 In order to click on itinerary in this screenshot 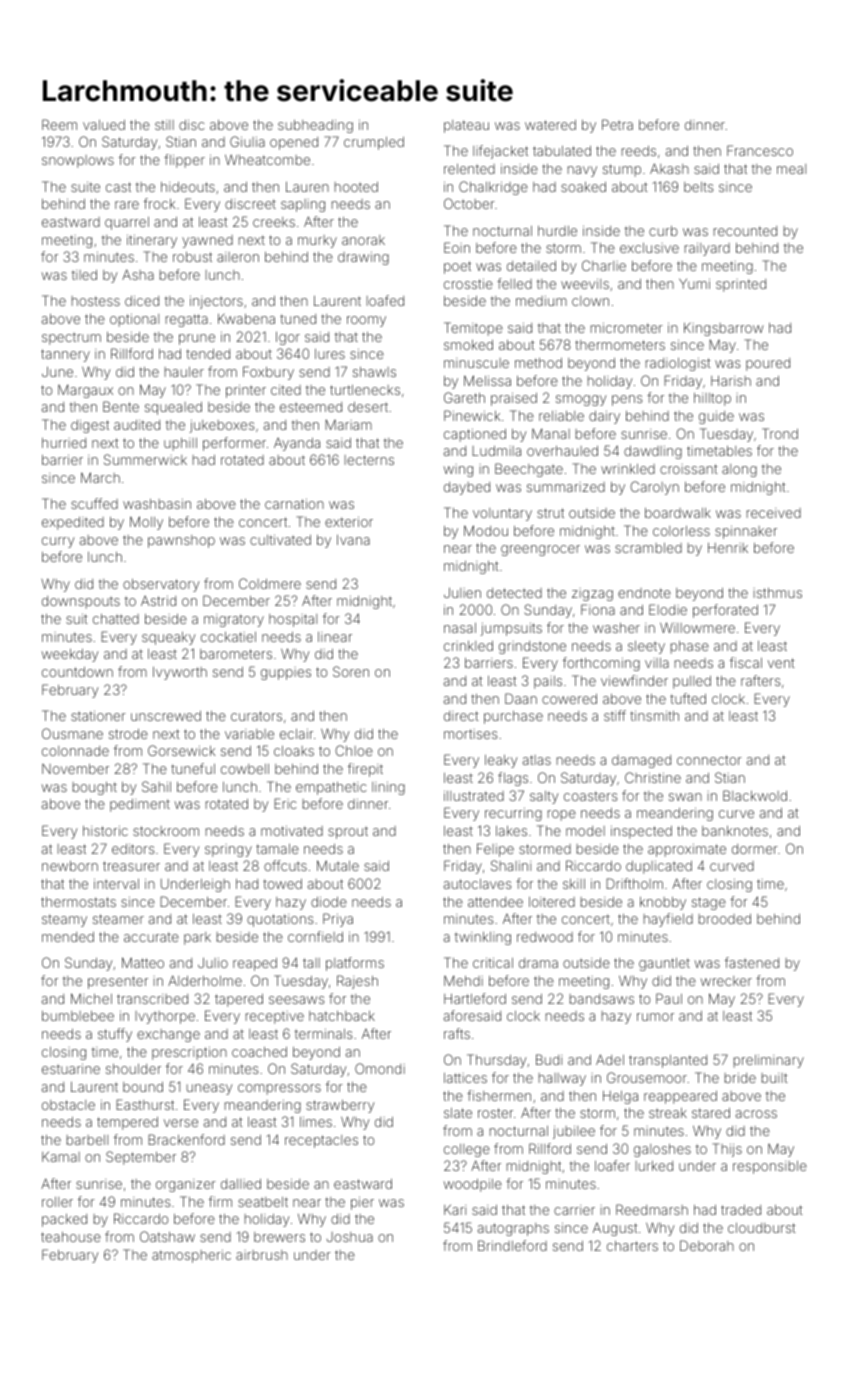, I will do `click(152, 241)`.
